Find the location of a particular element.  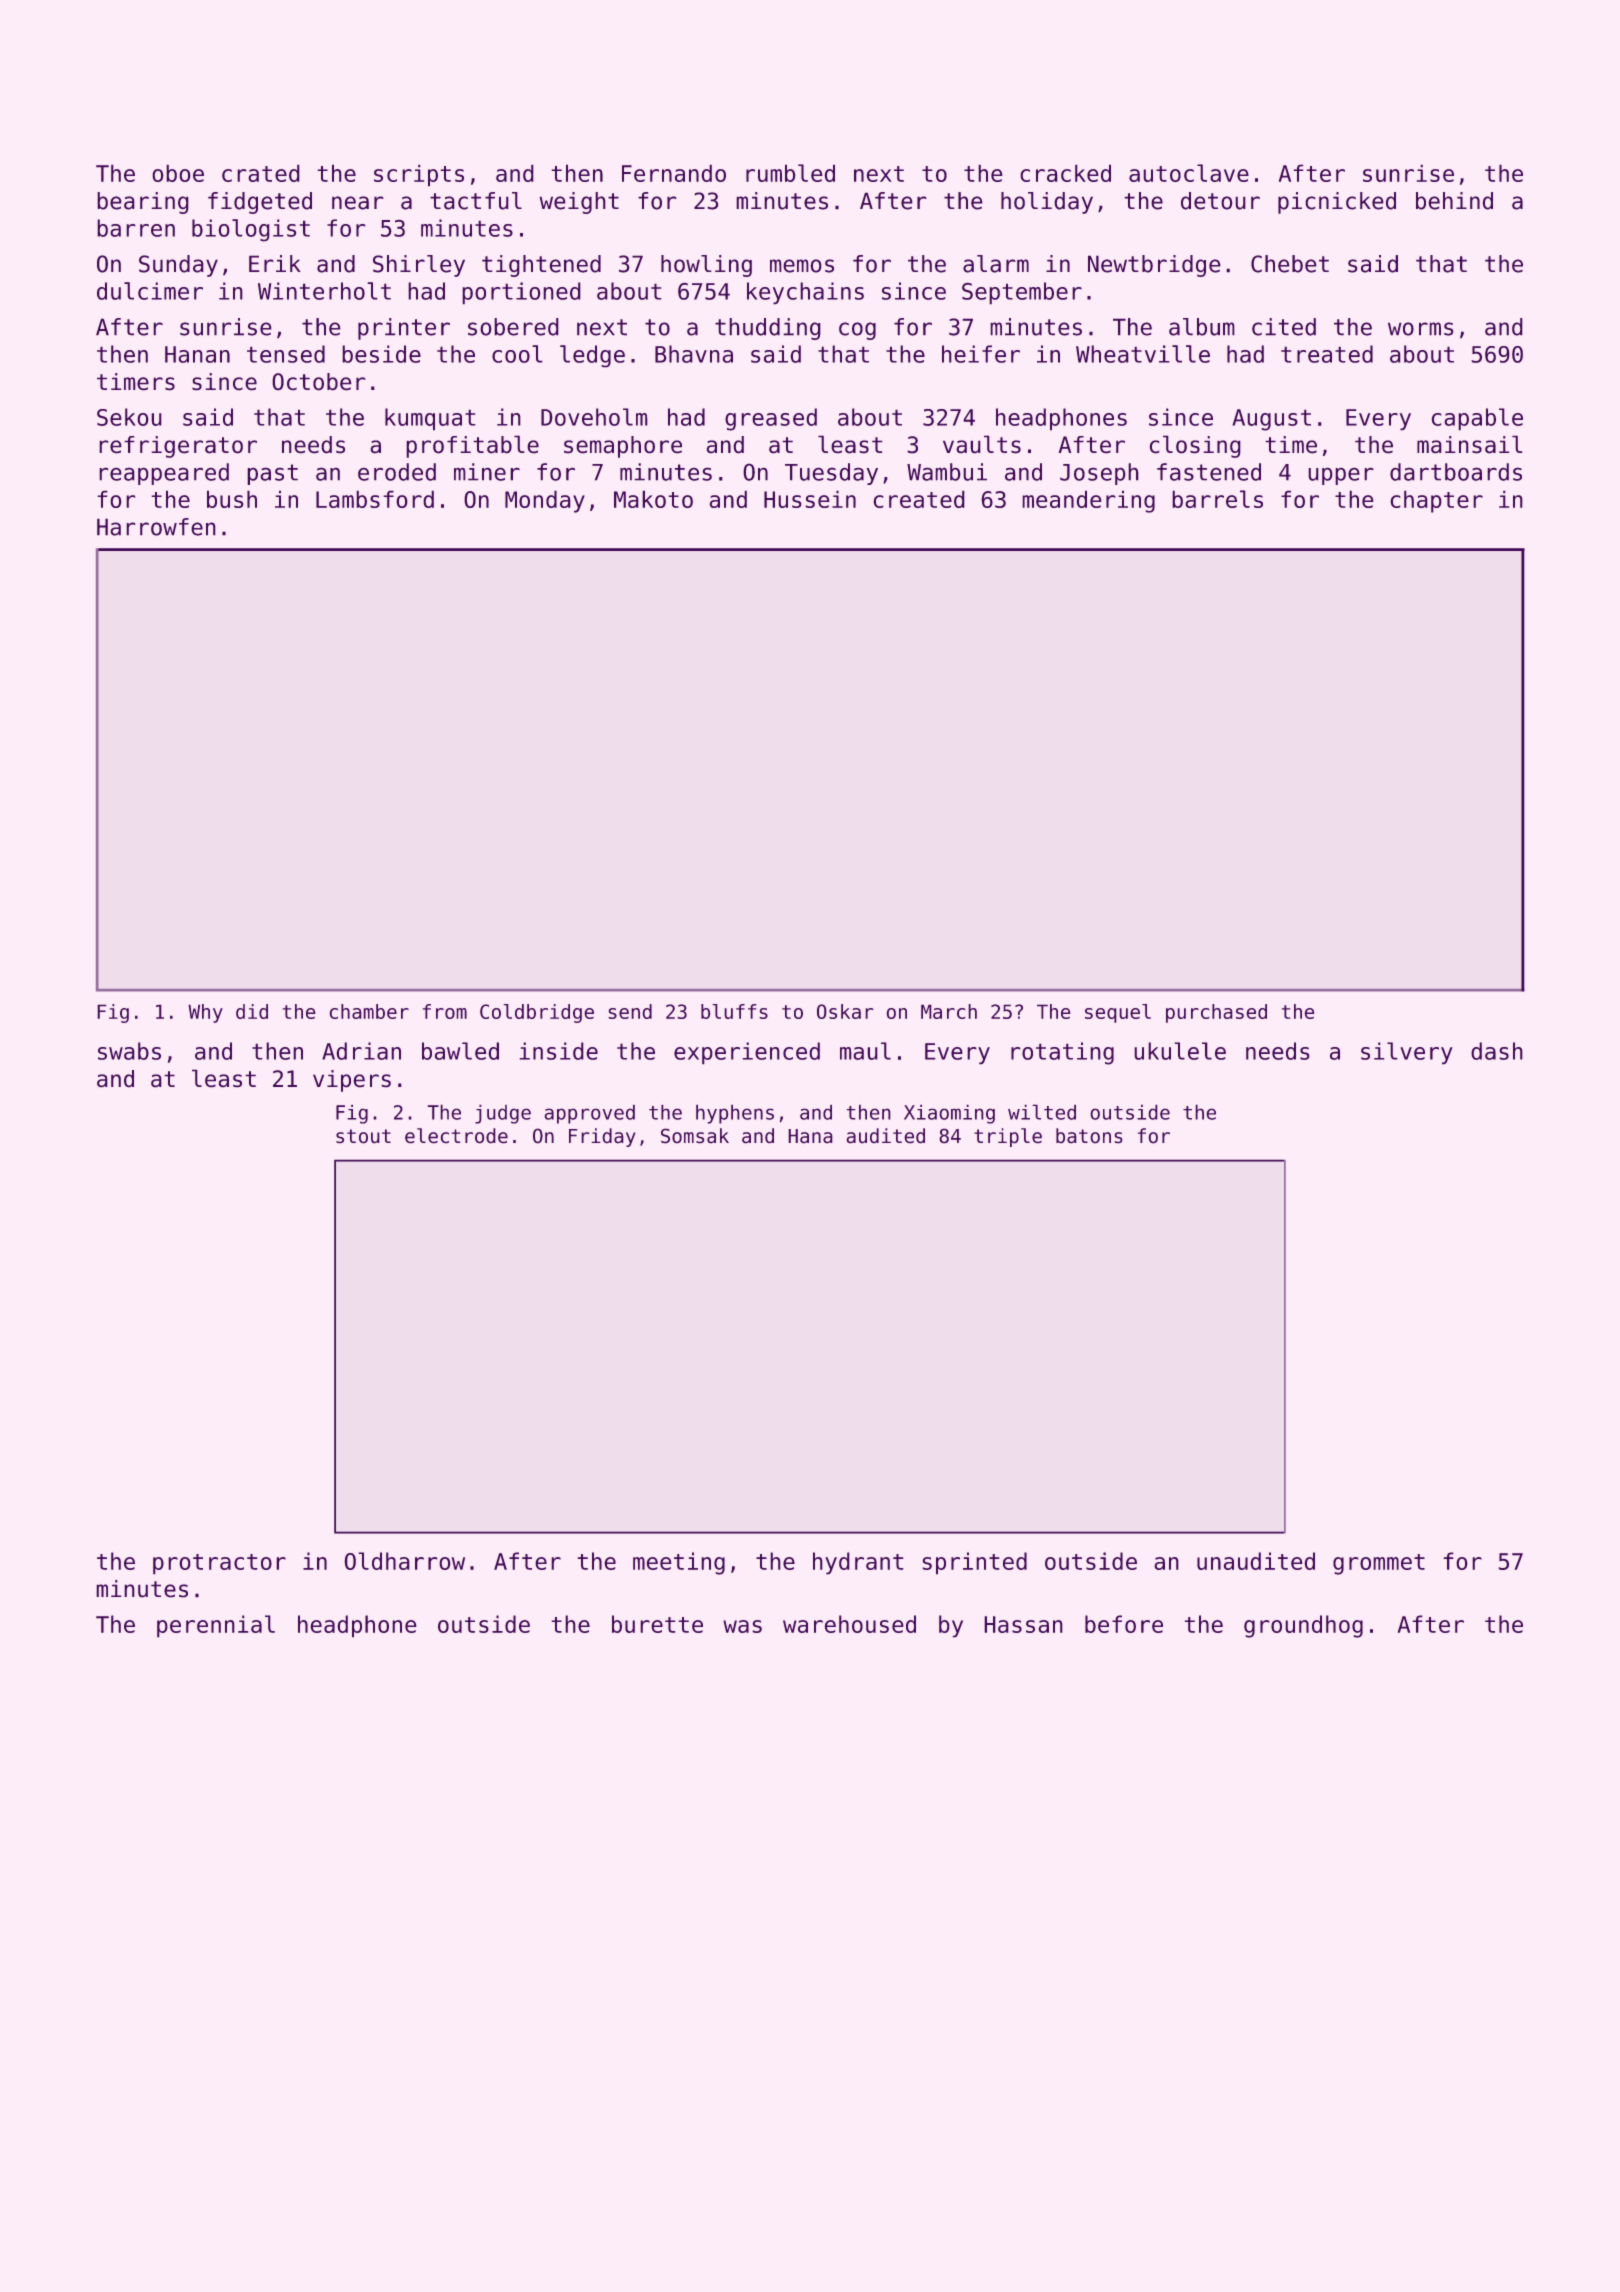

meandering is located at coordinates (1088, 501).
